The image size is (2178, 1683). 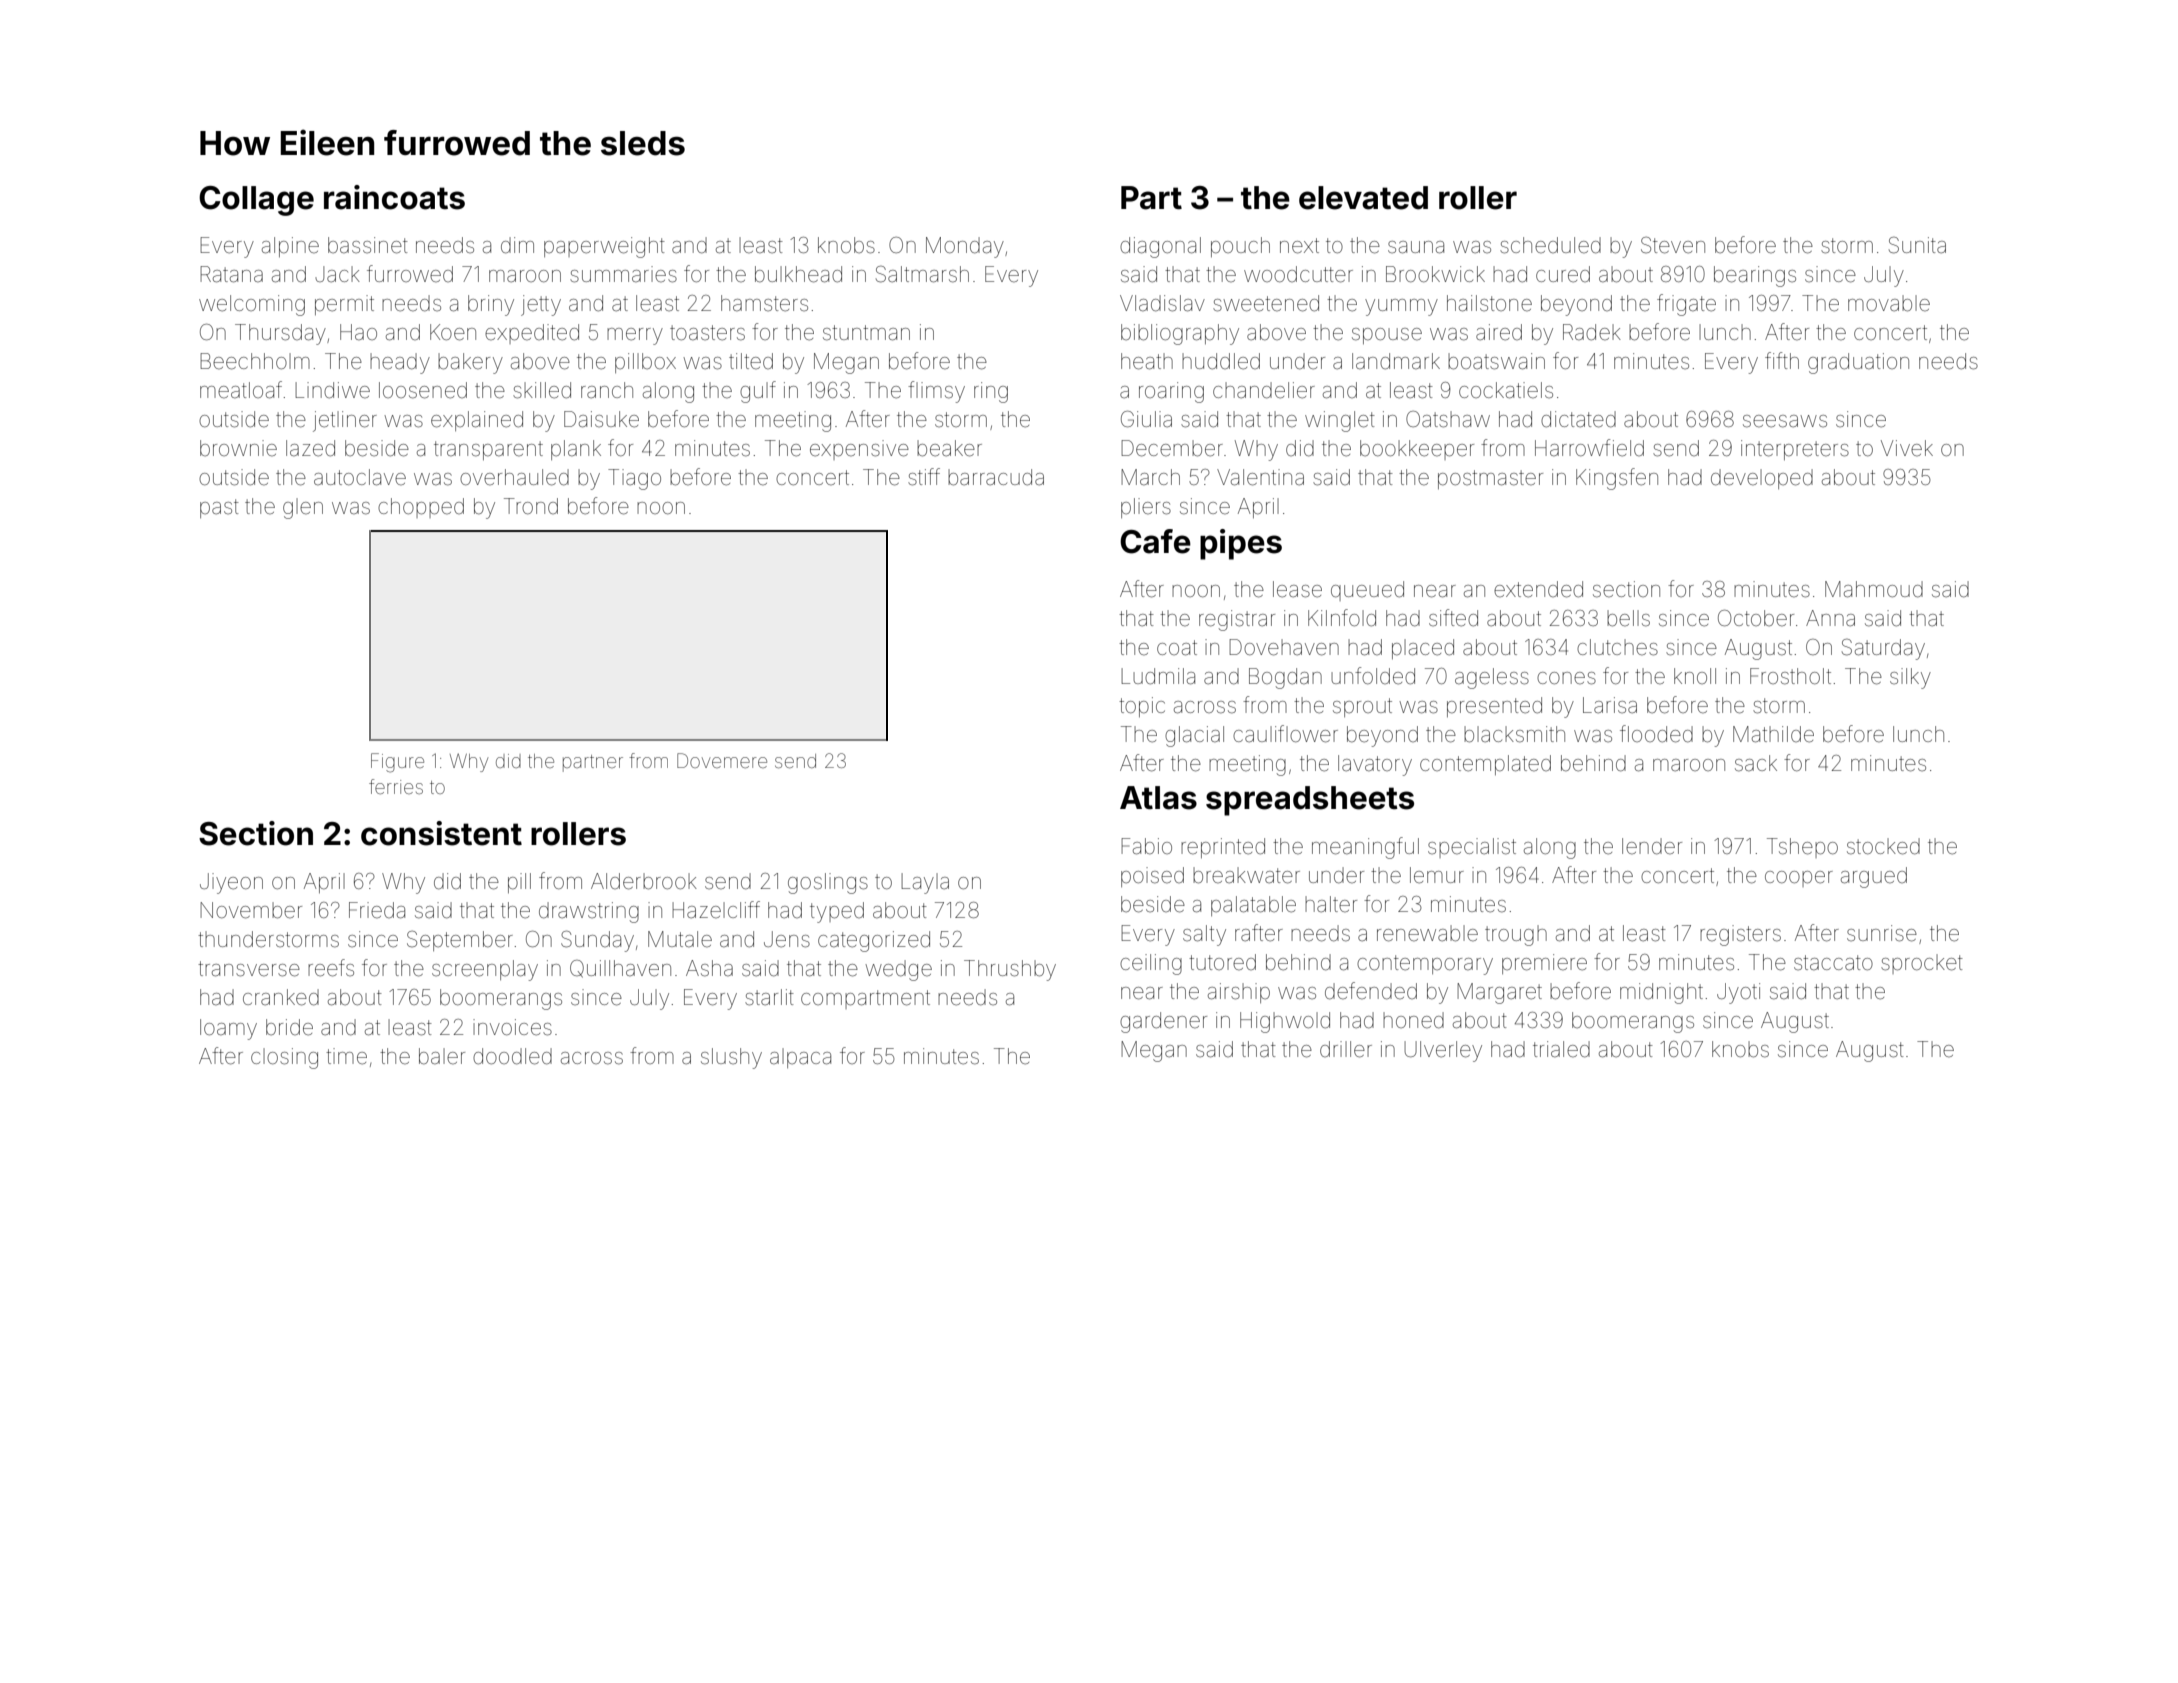 What do you see at coordinates (604, 247) in the screenshot?
I see `paperweight` at bounding box center [604, 247].
